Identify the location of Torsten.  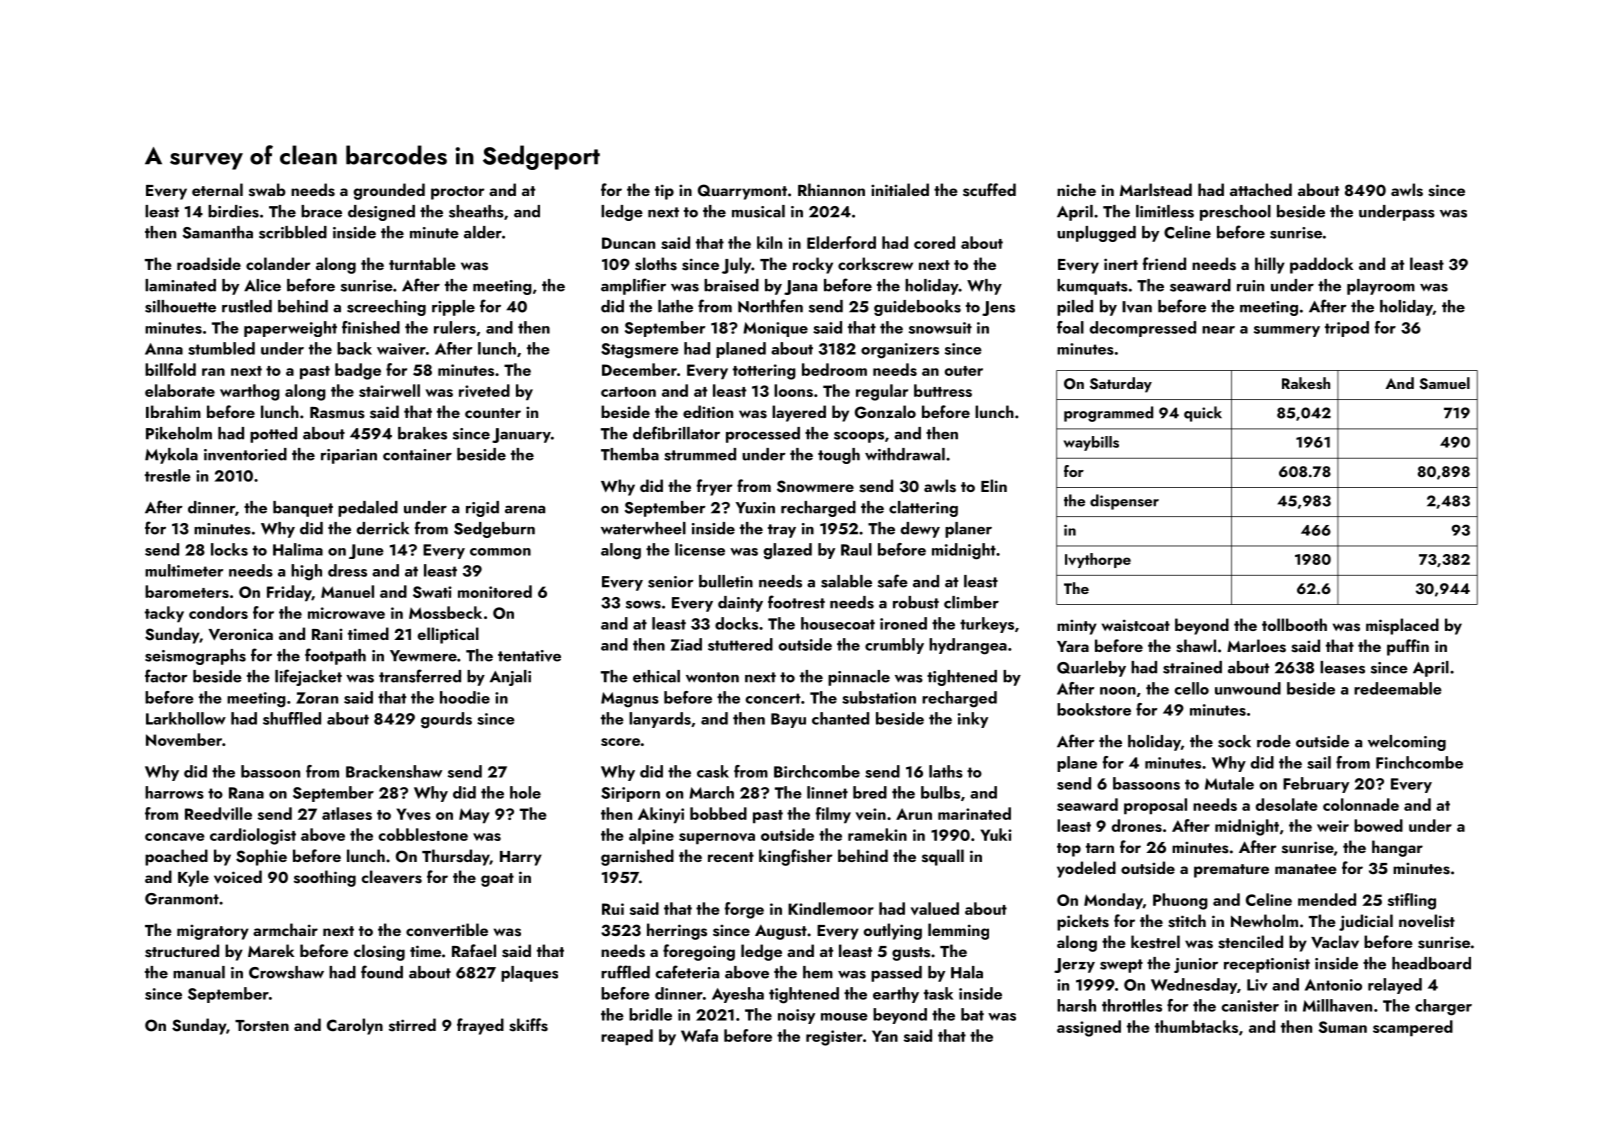
(262, 1026).
